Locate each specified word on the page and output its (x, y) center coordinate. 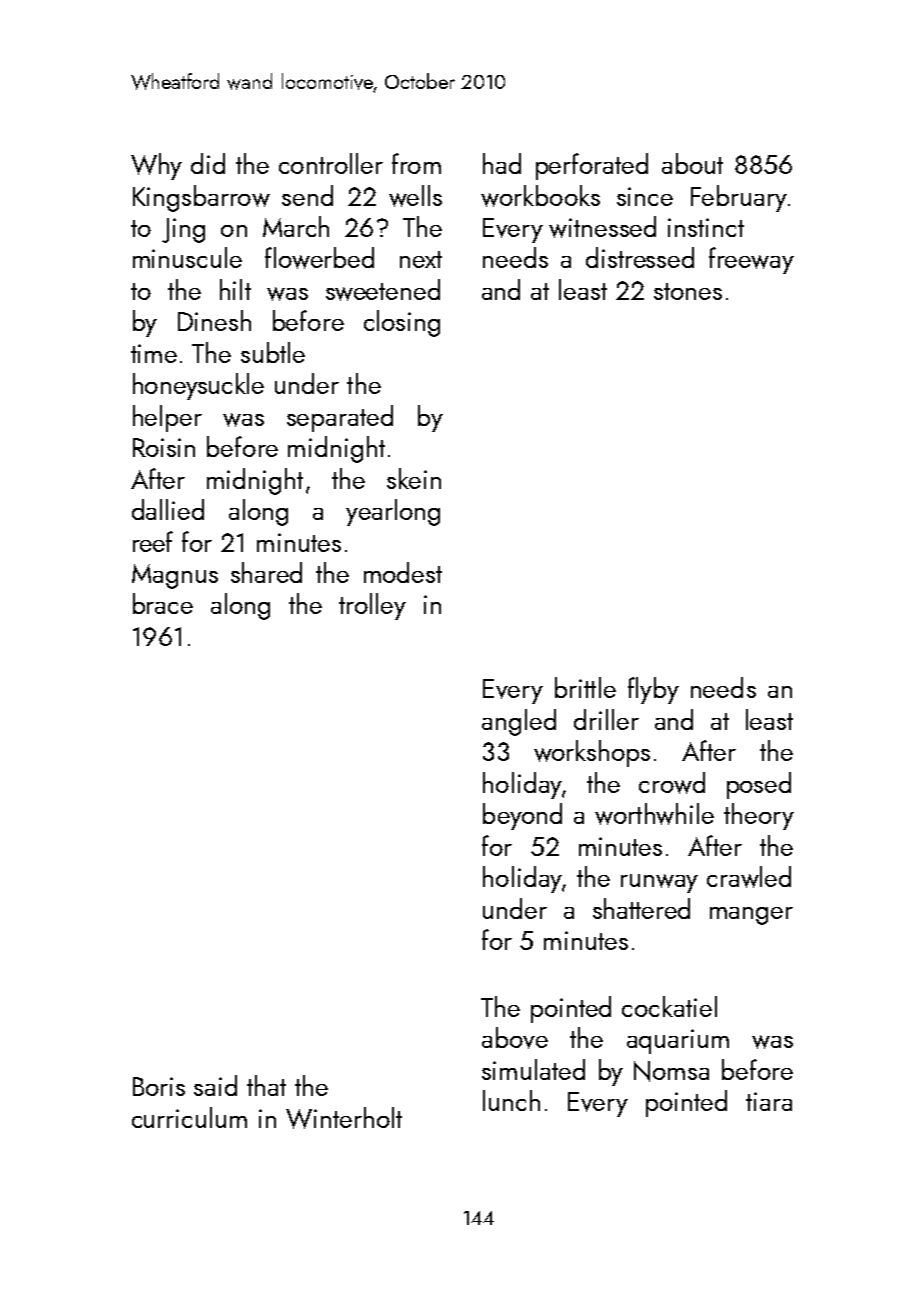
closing (402, 323)
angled (519, 722)
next (421, 259)
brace (163, 603)
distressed (640, 257)
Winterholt (344, 1118)
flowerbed (319, 258)
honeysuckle (198, 386)
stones (688, 291)
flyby (653, 690)
